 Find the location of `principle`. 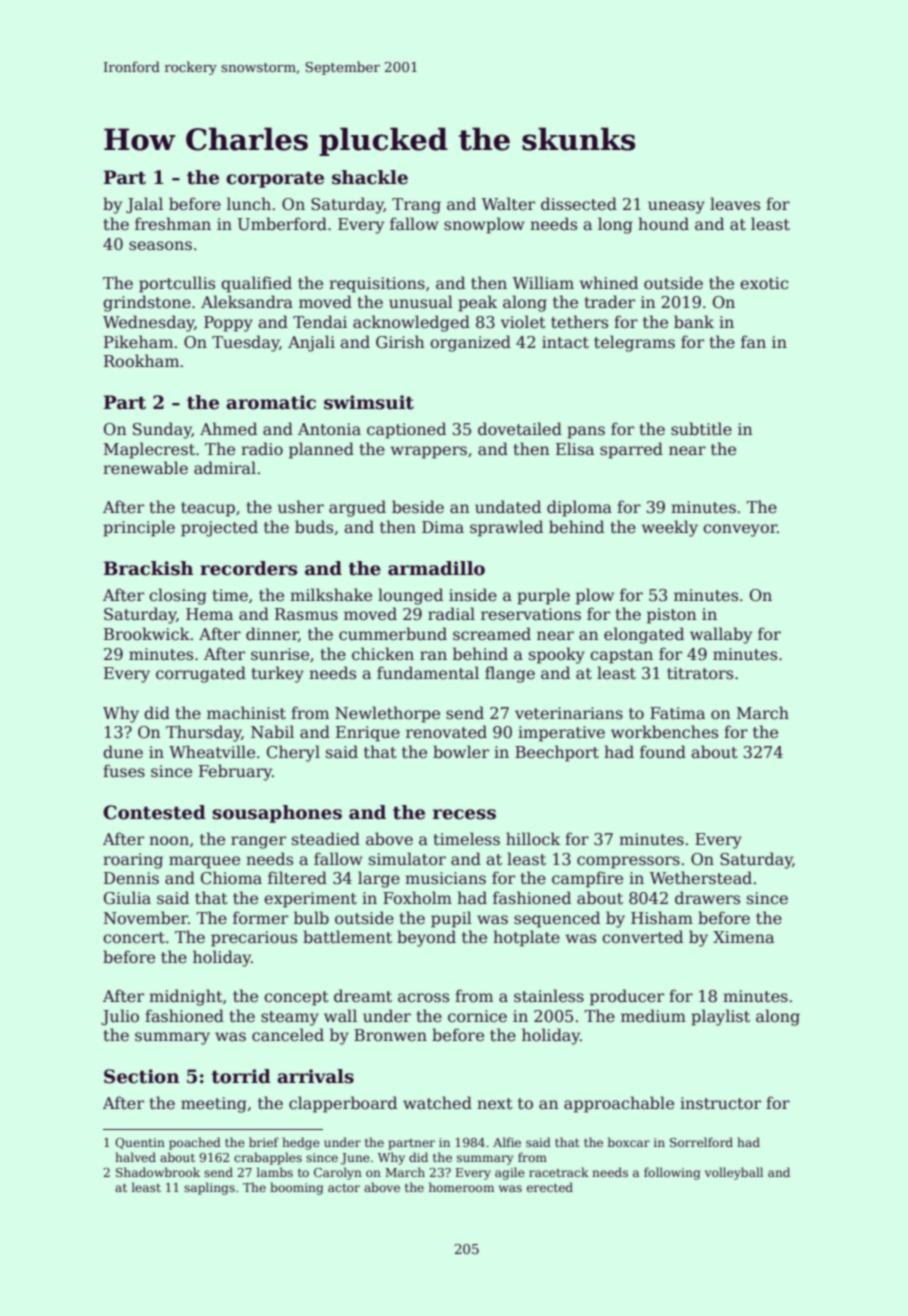

principle is located at coordinates (139, 528).
